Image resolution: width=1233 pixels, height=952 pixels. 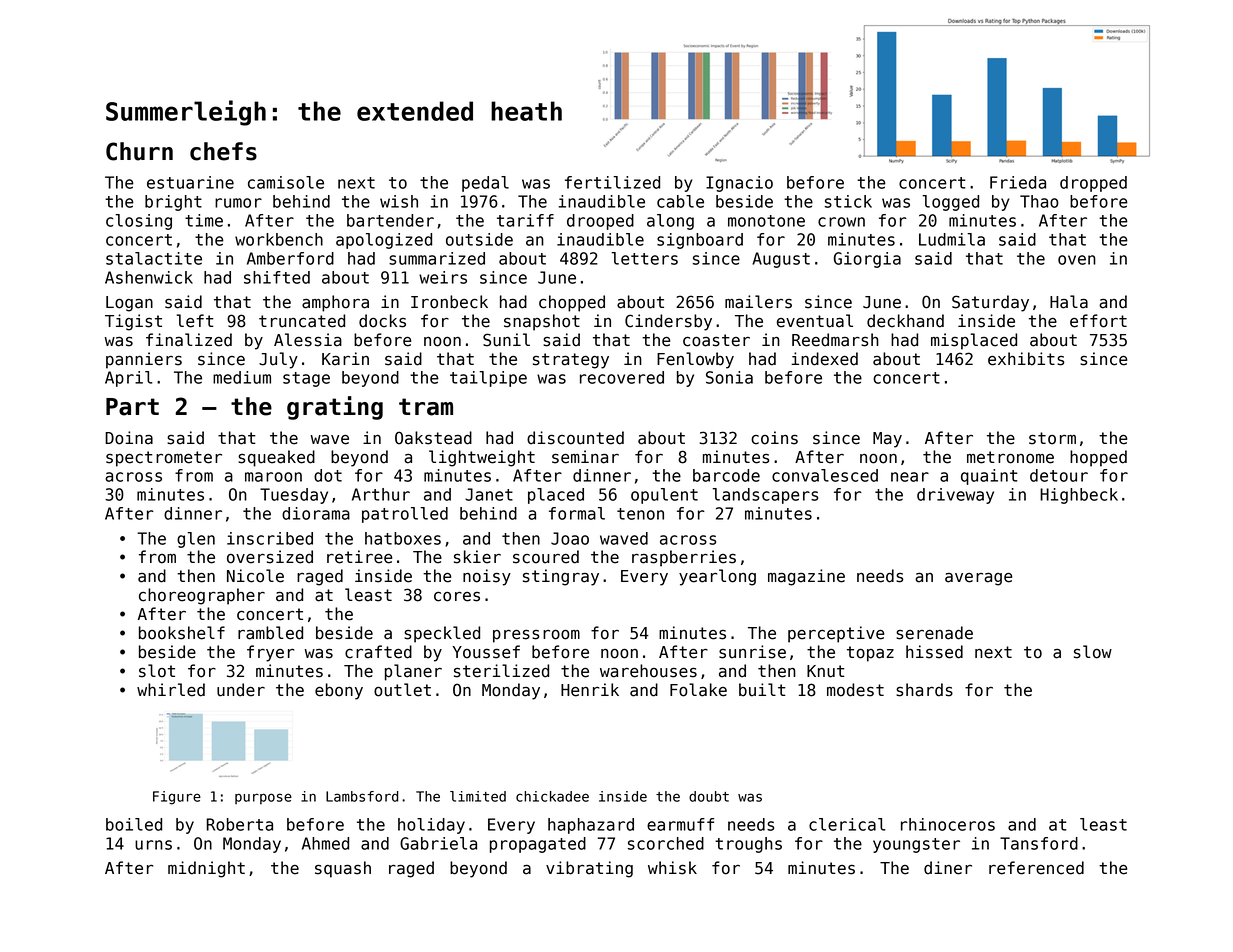 What do you see at coordinates (1039, 201) in the screenshot?
I see `Thao` at bounding box center [1039, 201].
